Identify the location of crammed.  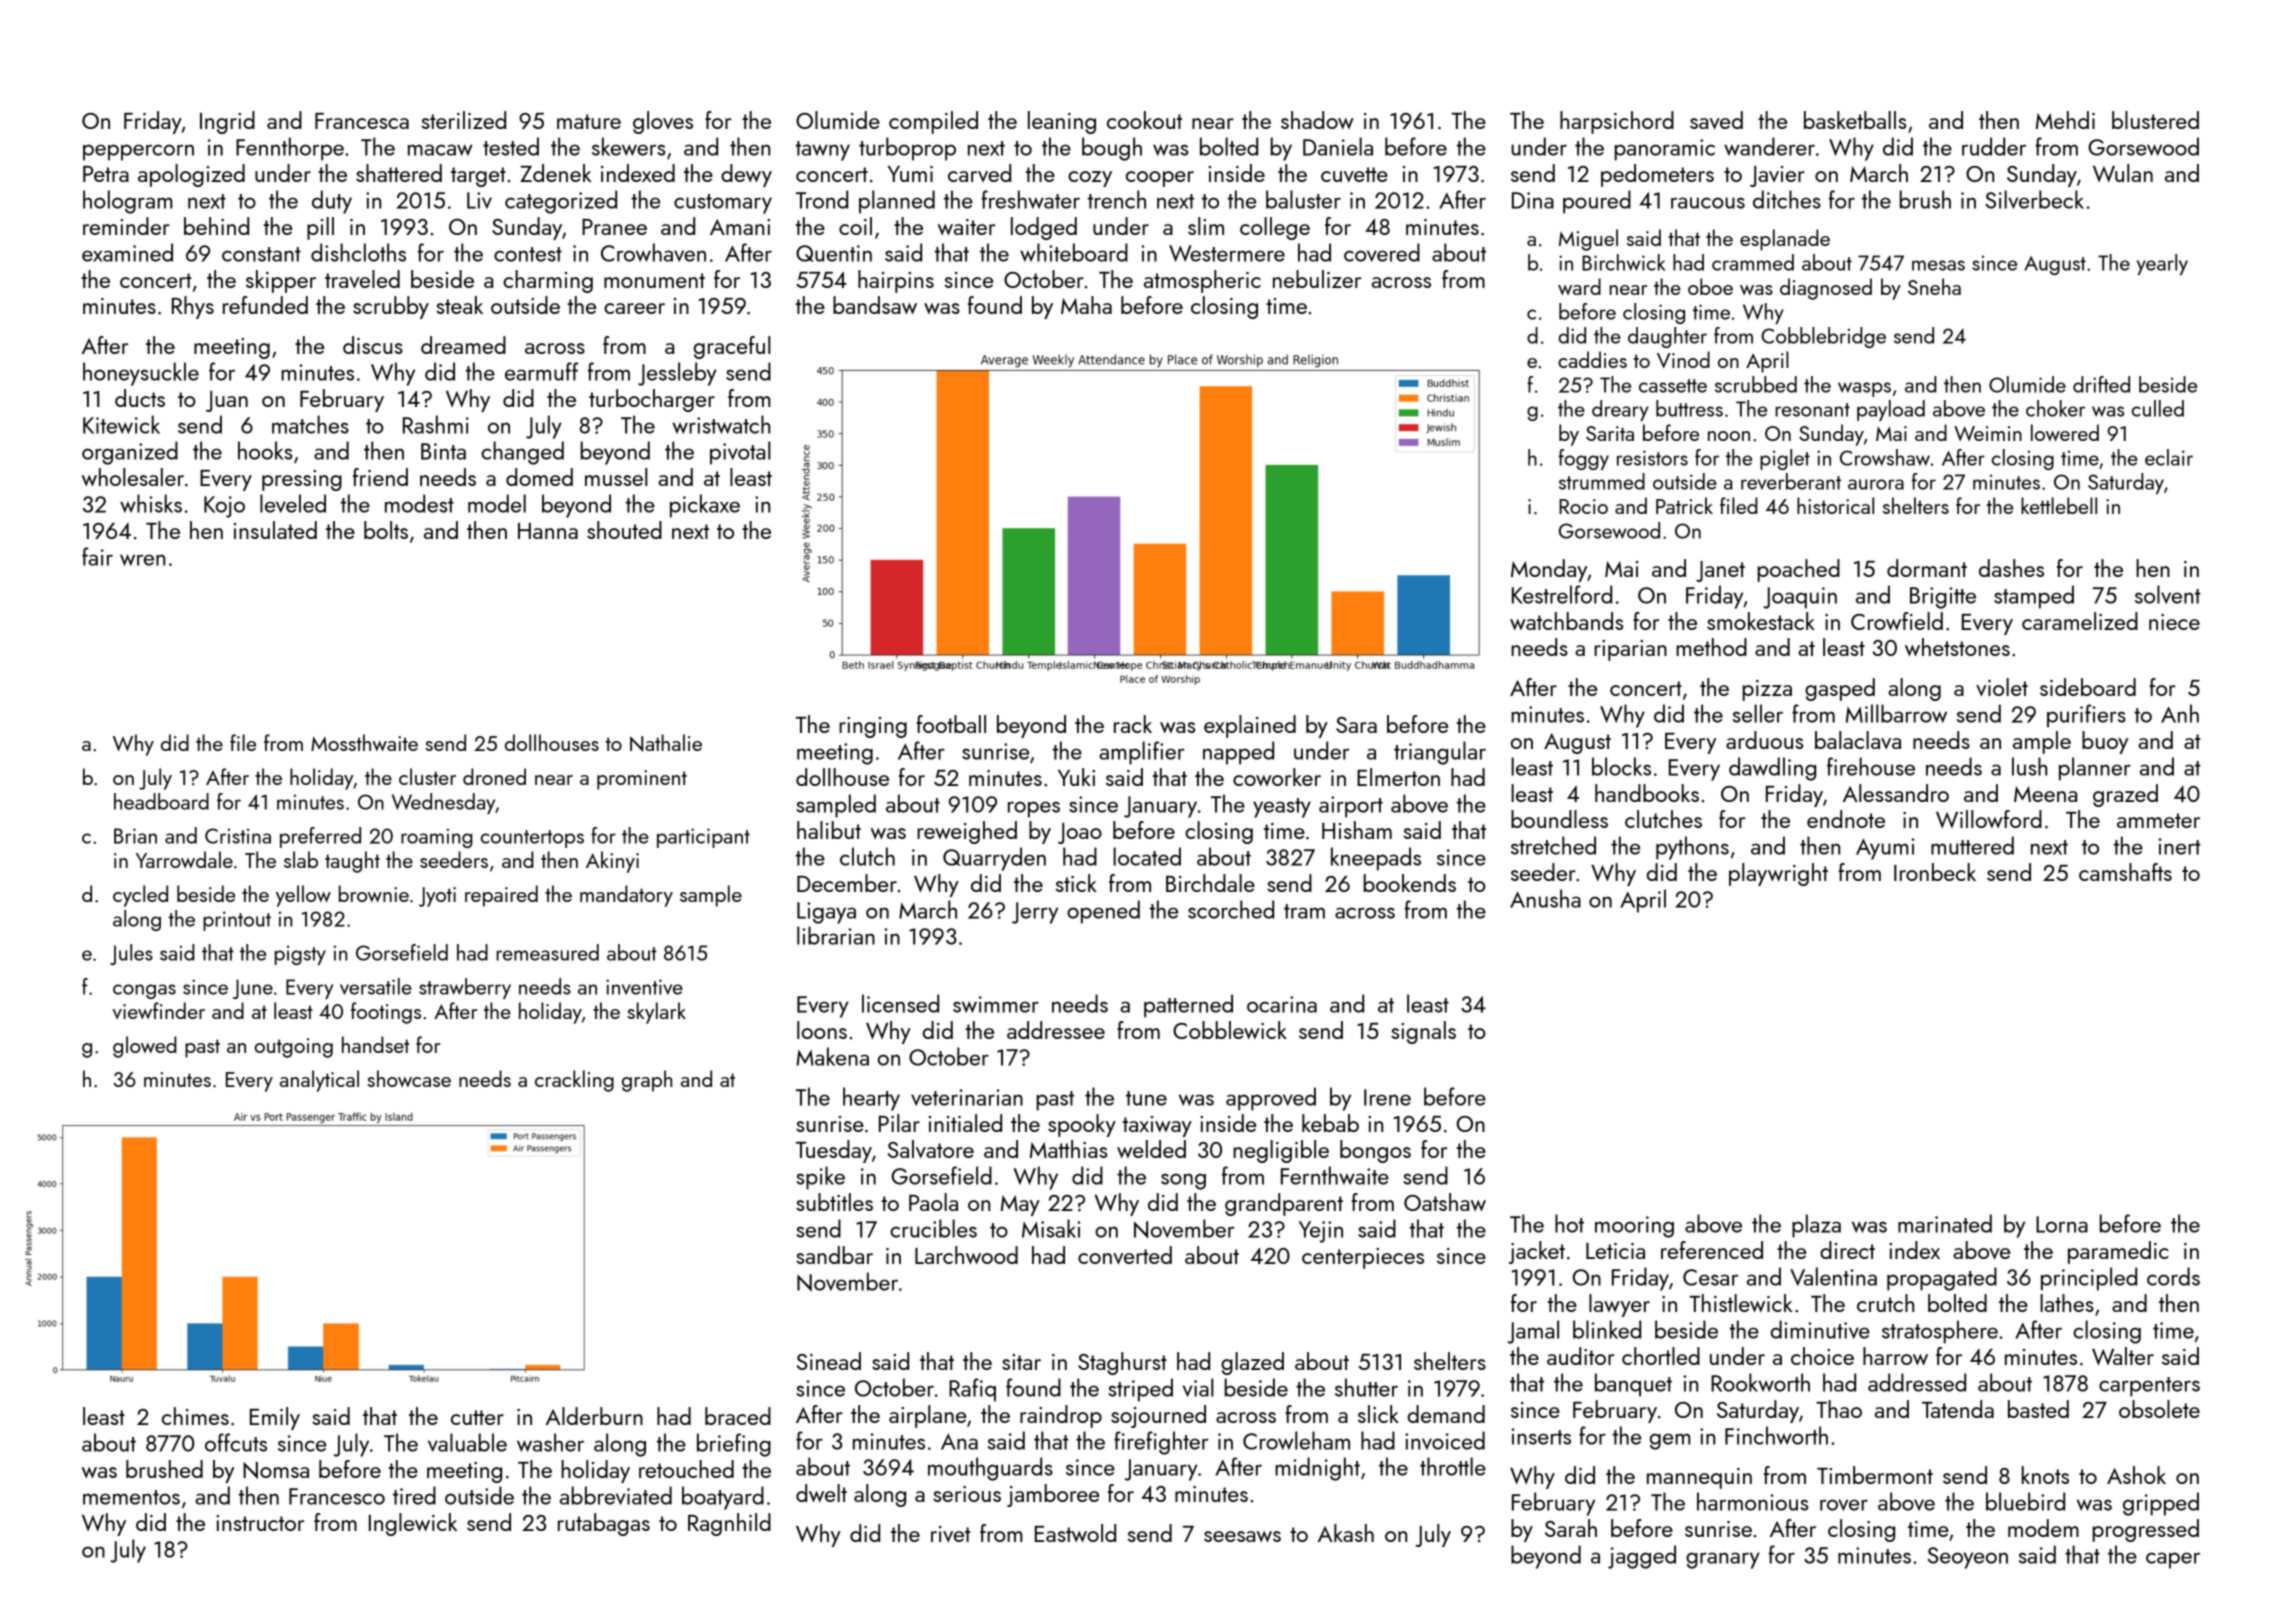
(1753, 262).
